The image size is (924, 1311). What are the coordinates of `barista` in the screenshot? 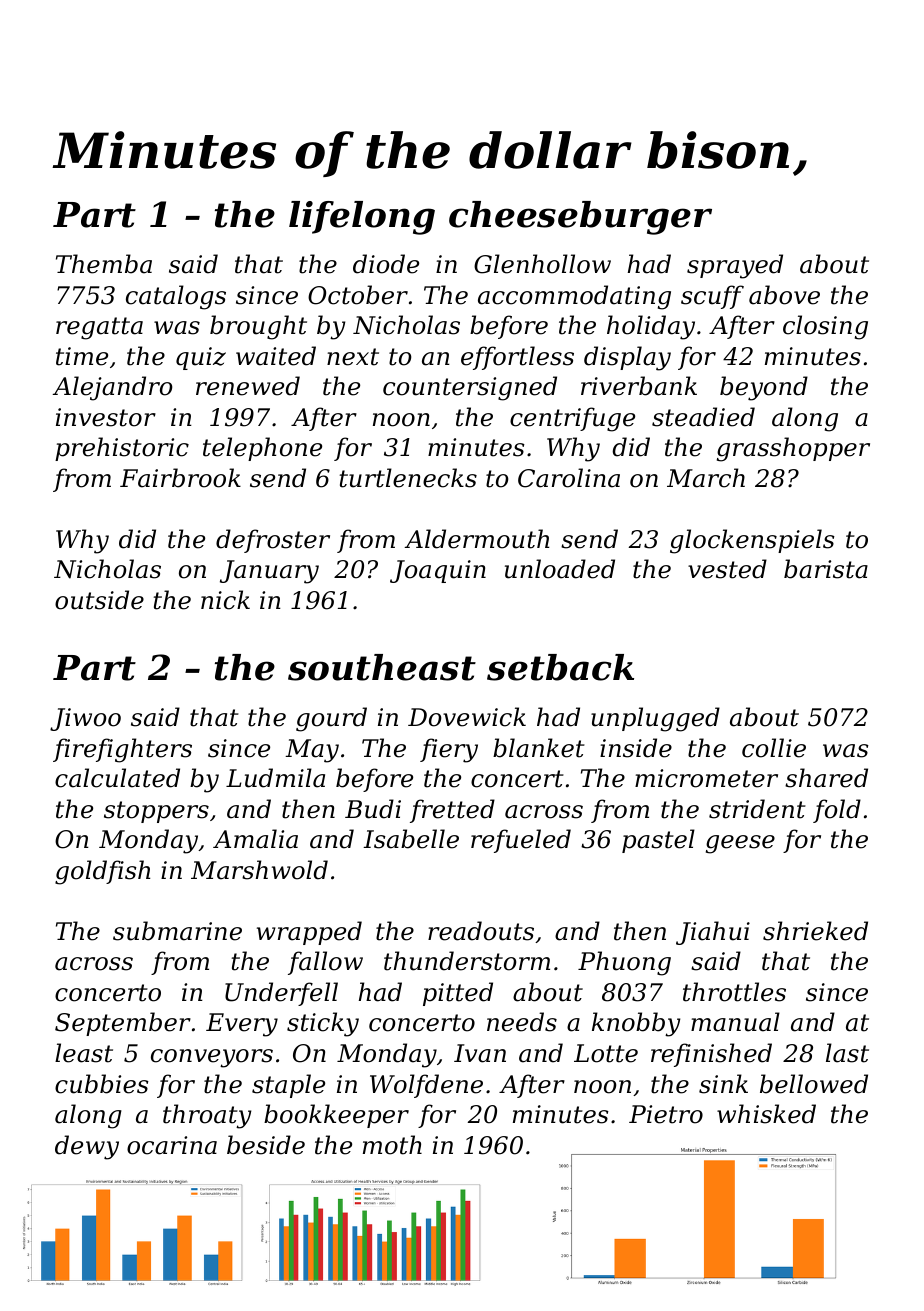 It's located at (826, 569).
